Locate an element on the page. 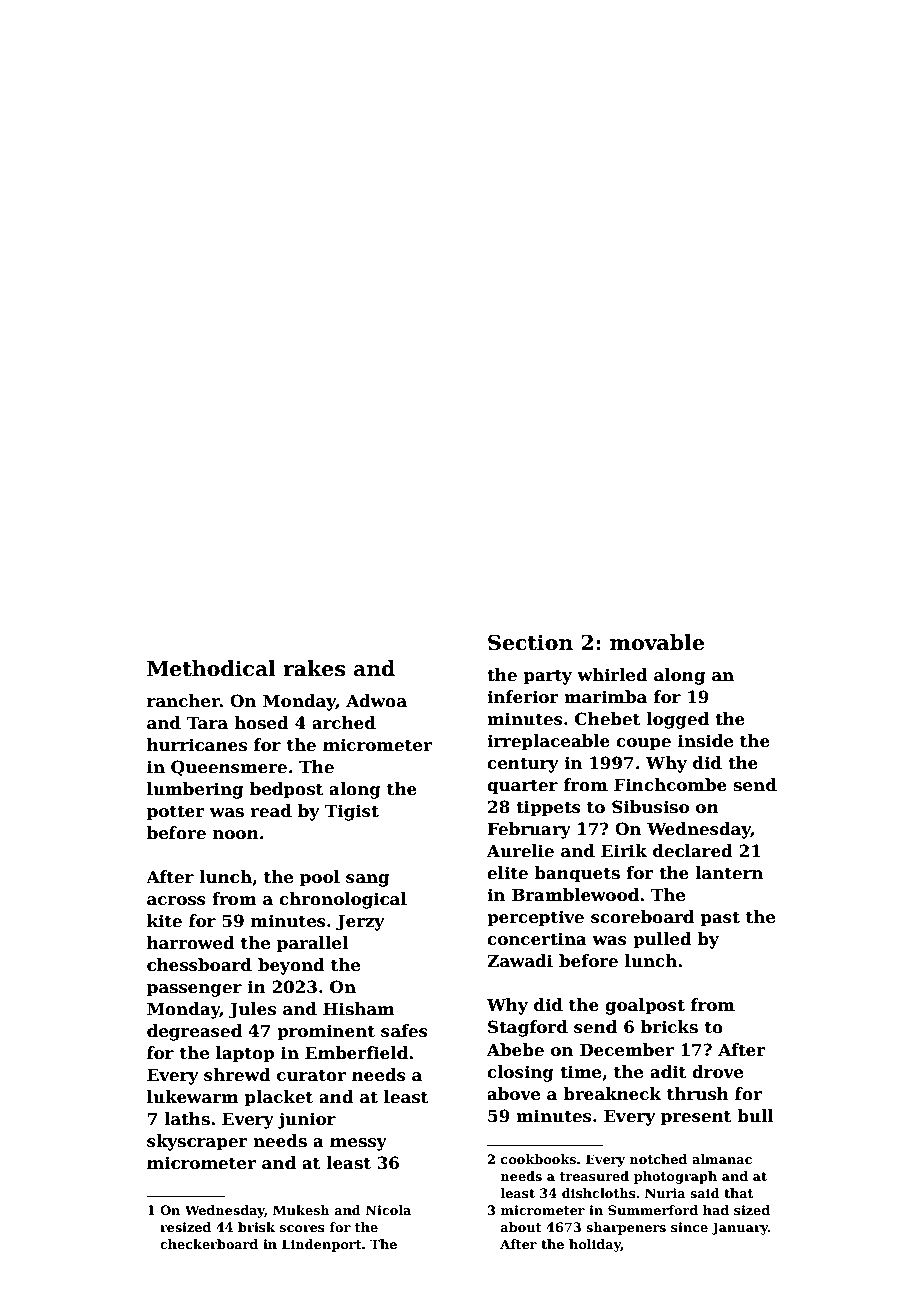 The width and height of the document is (924, 1314). harrowed is located at coordinates (191, 943).
